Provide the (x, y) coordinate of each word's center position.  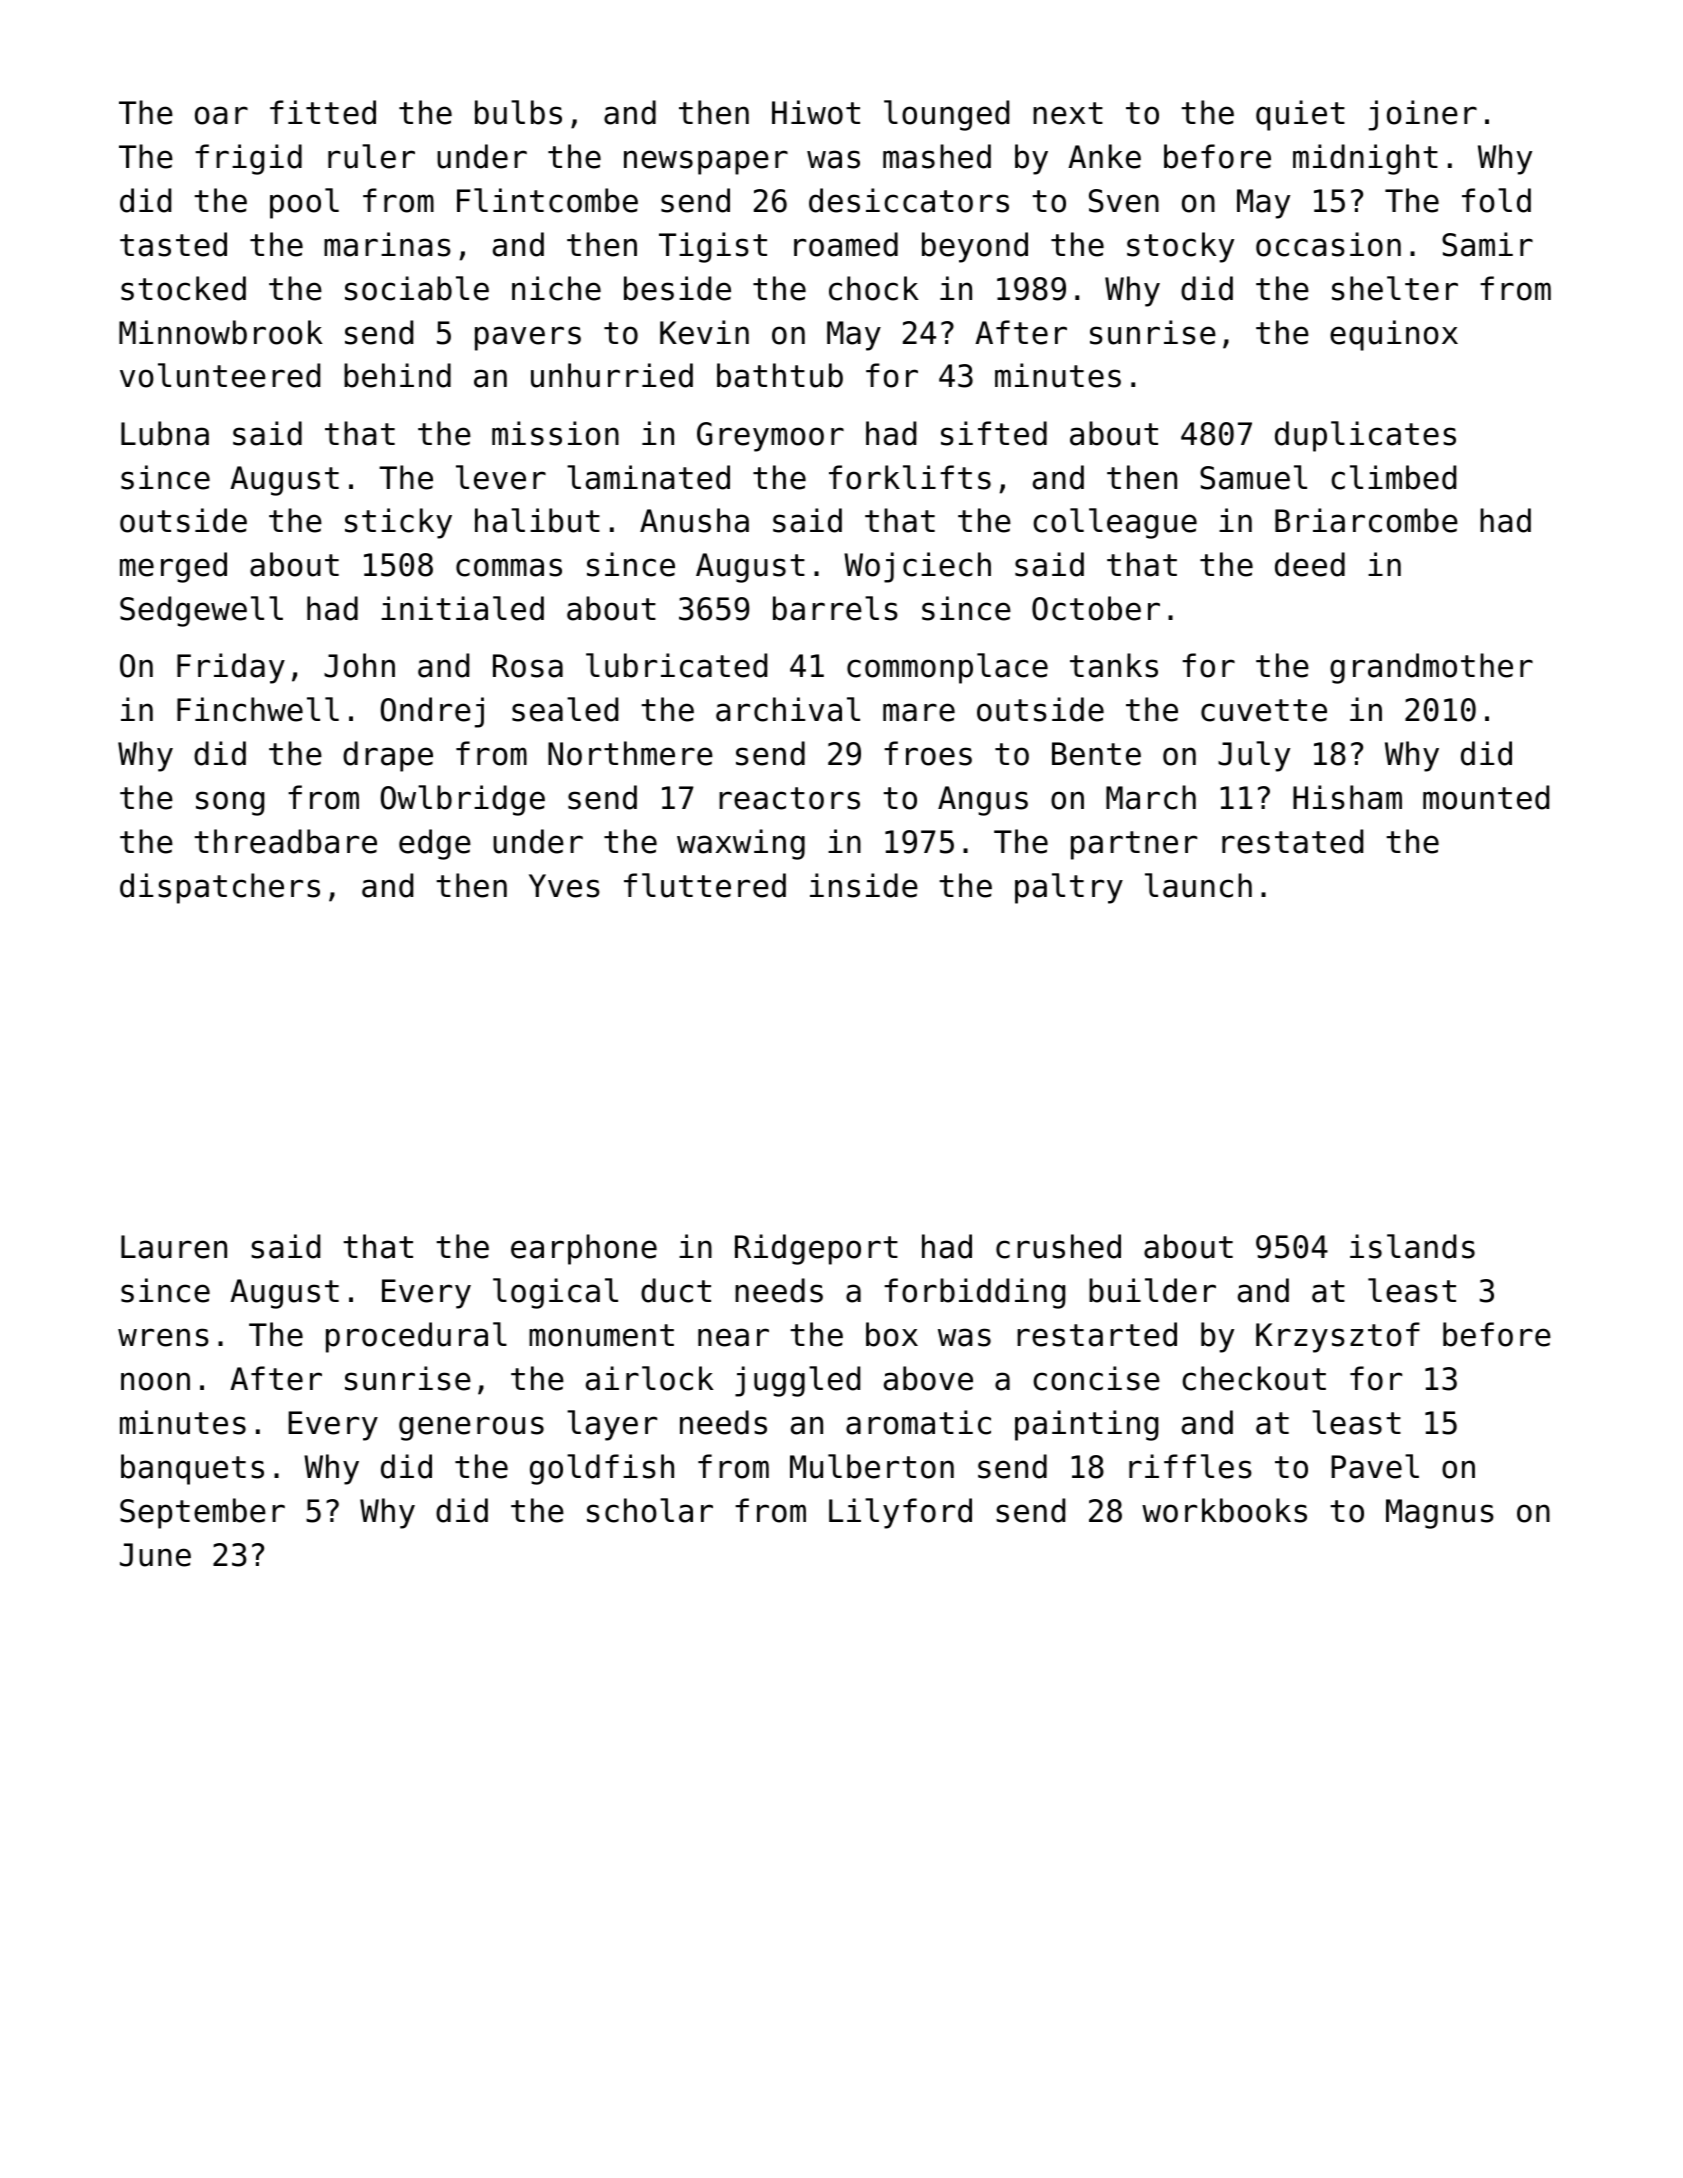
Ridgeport (816, 1249)
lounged (946, 115)
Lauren (174, 1247)
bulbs (518, 112)
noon (155, 1381)
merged (173, 567)
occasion (1328, 244)
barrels (835, 608)
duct (676, 1290)
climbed (1393, 477)
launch (1198, 885)
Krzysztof (1338, 1337)
